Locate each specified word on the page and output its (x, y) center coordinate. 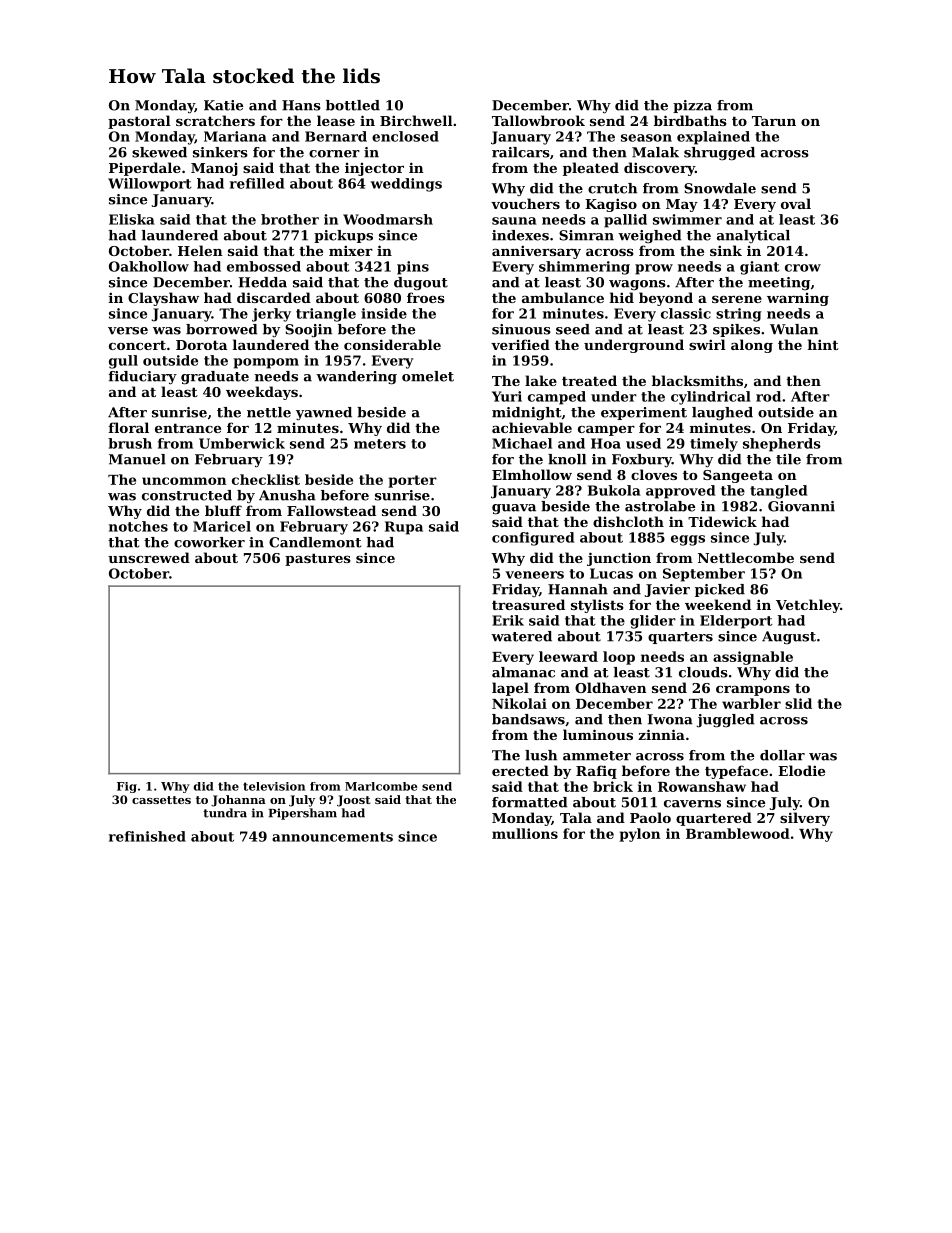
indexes (520, 235)
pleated (591, 169)
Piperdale (145, 169)
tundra (225, 813)
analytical (753, 236)
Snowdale (720, 188)
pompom (266, 363)
